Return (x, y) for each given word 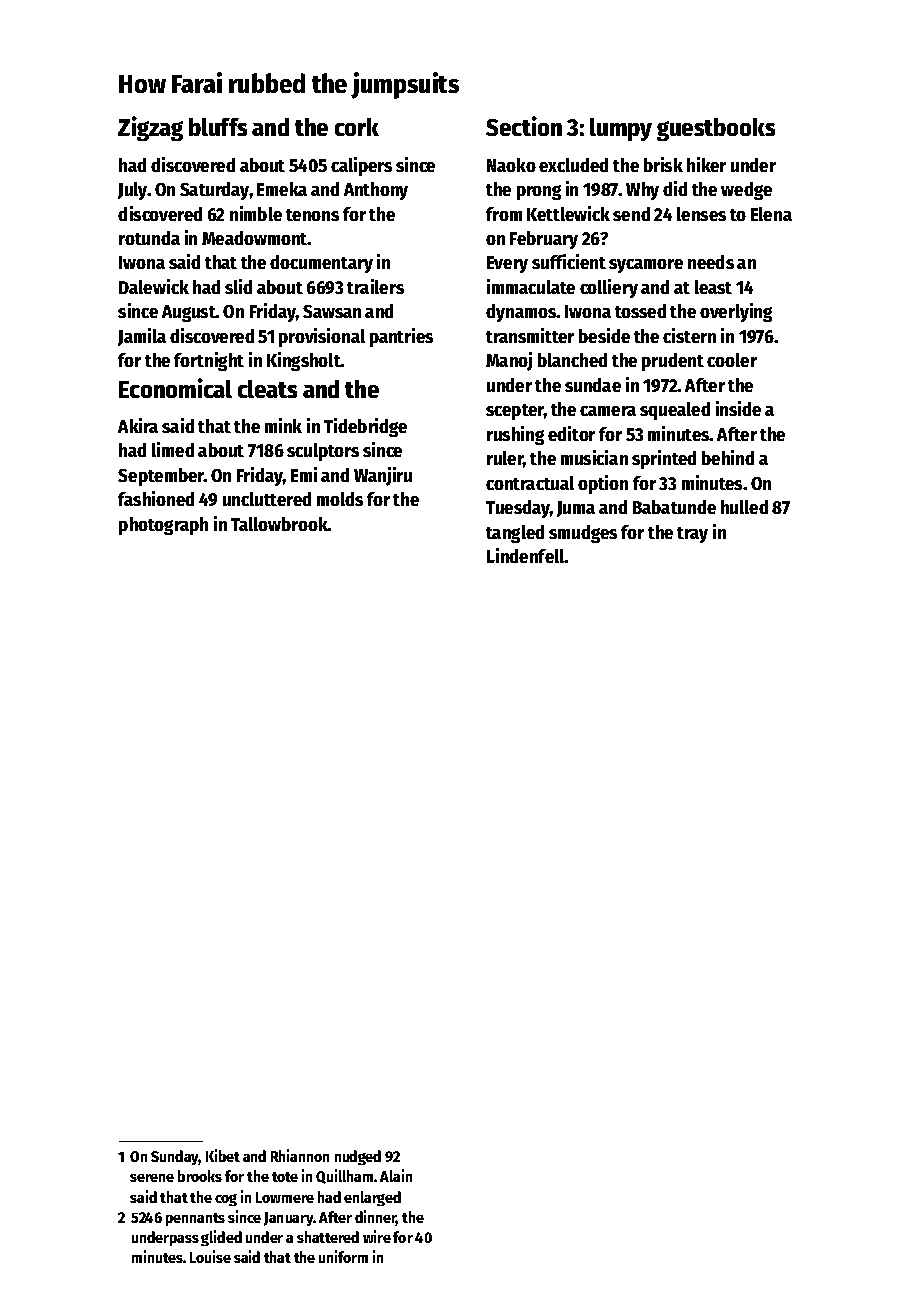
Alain (396, 1175)
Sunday (175, 1157)
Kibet (223, 1155)
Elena (771, 214)
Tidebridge (365, 427)
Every (507, 264)
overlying (736, 312)
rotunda (149, 238)
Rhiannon (300, 1155)
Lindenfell (526, 555)
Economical (175, 388)
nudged (358, 1157)
